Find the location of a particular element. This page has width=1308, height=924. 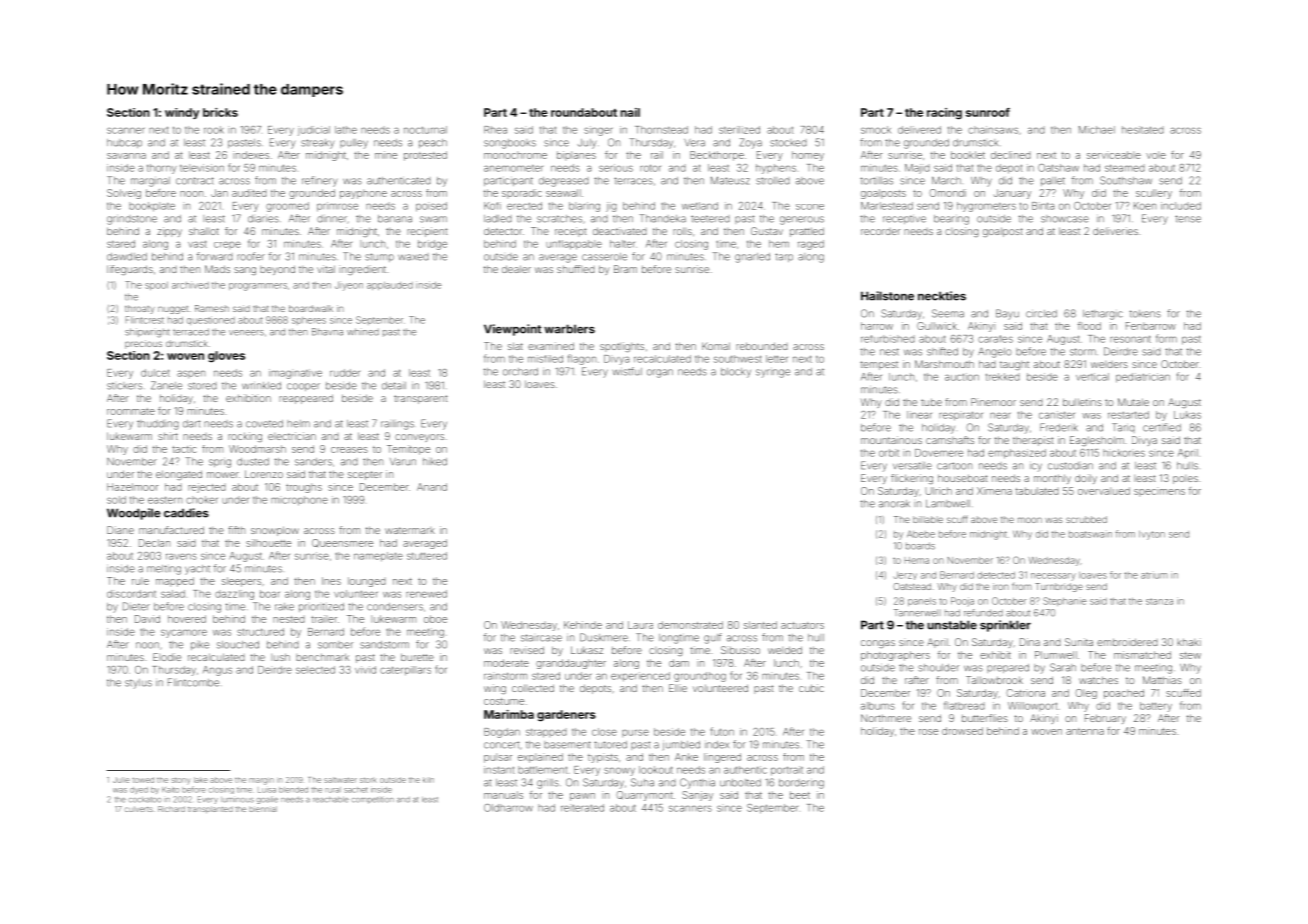

Ximena is located at coordinates (994, 491).
